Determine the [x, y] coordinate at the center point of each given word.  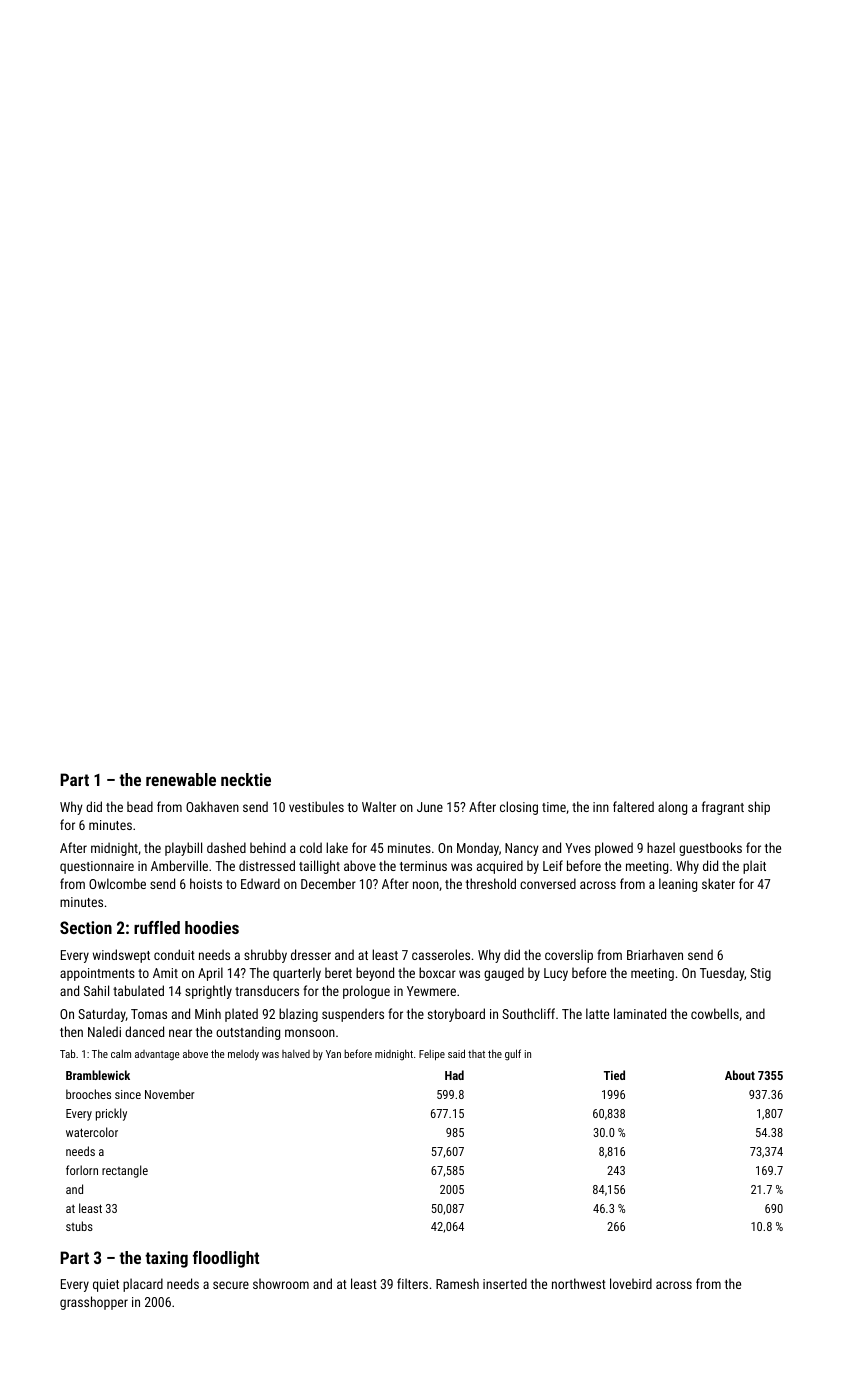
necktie [246, 779]
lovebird [631, 1283]
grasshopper [94, 1303]
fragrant [723, 808]
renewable [181, 779]
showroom [281, 1283]
